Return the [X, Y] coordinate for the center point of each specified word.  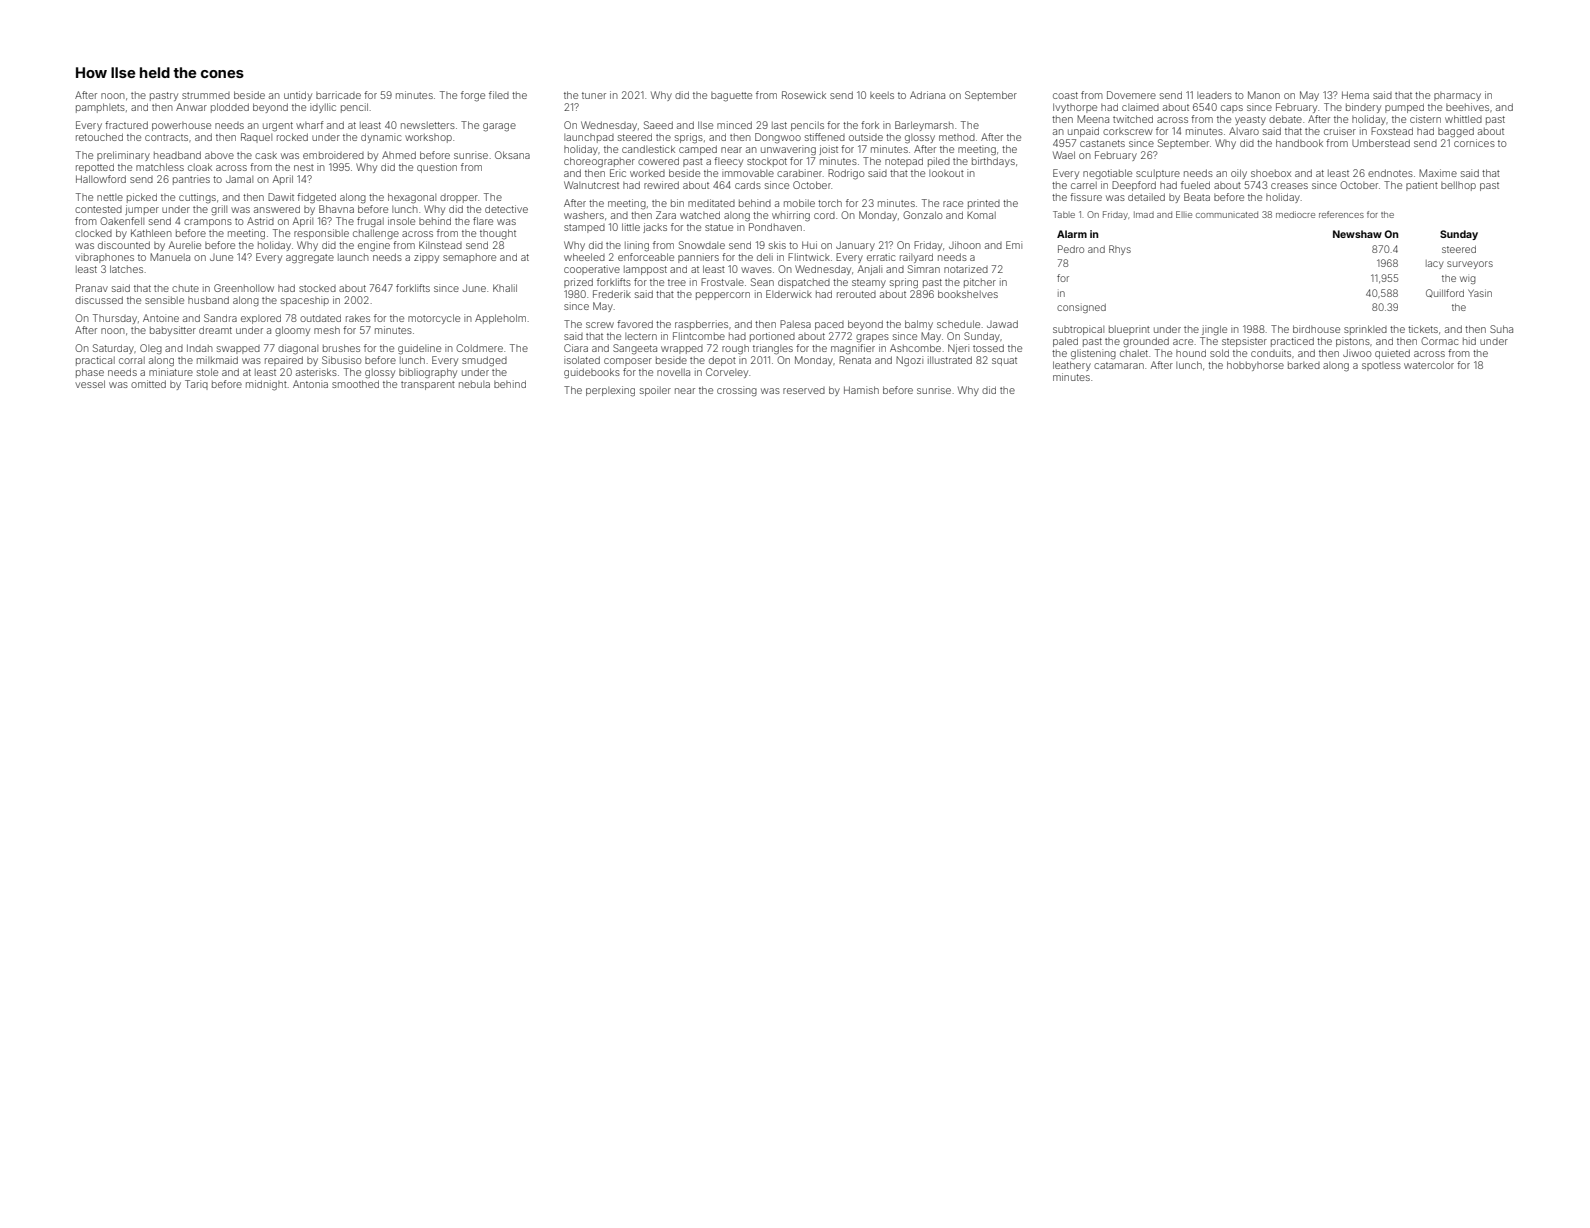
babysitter [173, 331]
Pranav [92, 288]
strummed [206, 95]
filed [499, 95]
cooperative [592, 270]
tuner [594, 95]
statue [719, 227]
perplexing [610, 391]
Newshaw [1357, 234]
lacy [1434, 264]
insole [401, 221]
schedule [958, 324]
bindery [1363, 108]
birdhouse [1316, 329]
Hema [1355, 95]
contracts [166, 137]
